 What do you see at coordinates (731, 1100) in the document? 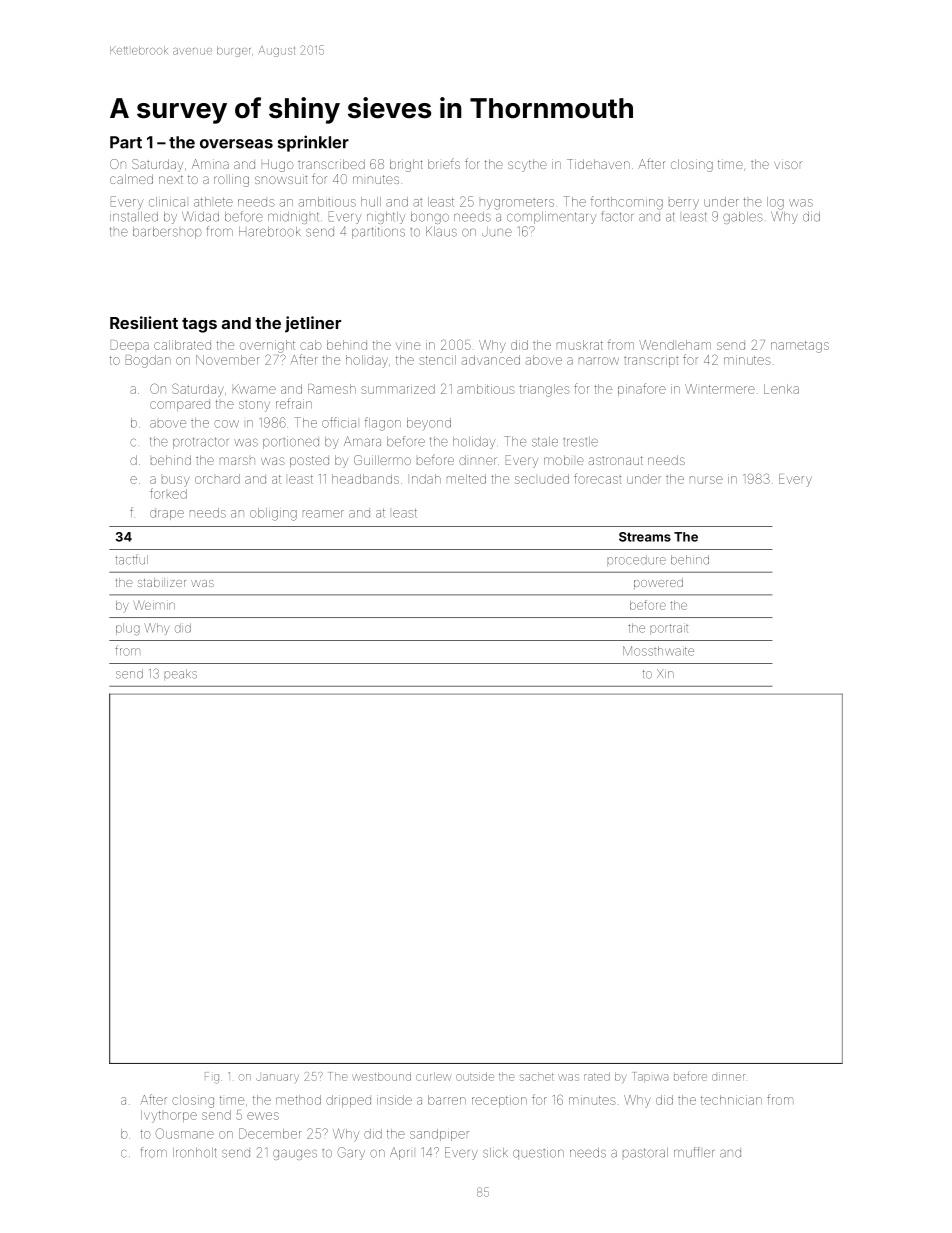
I see `technician` at bounding box center [731, 1100].
